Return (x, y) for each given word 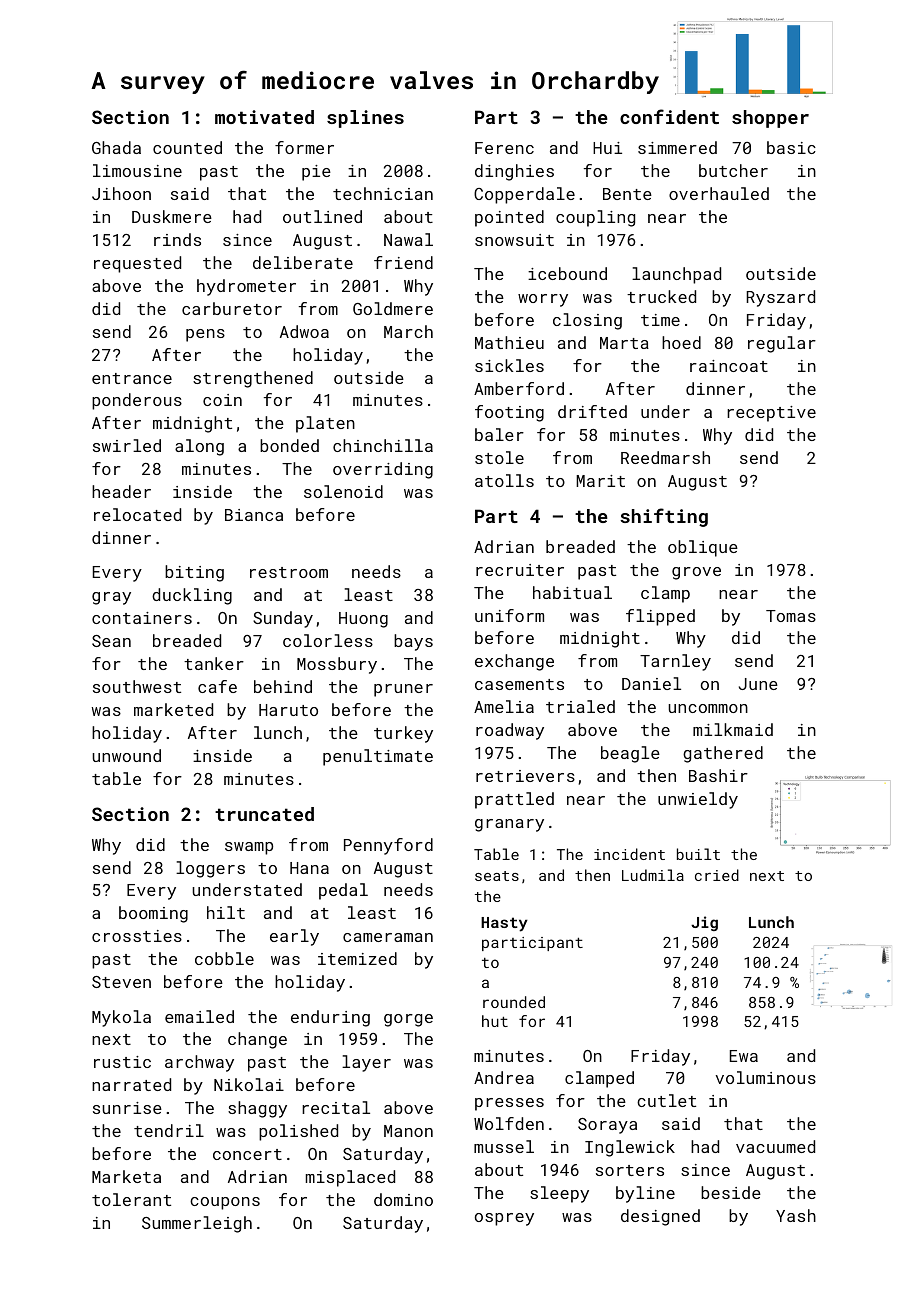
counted (187, 147)
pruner (403, 690)
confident (669, 116)
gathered (723, 754)
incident (629, 854)
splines (365, 119)
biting (194, 573)
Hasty (504, 924)
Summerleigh (197, 1224)
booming (153, 914)
